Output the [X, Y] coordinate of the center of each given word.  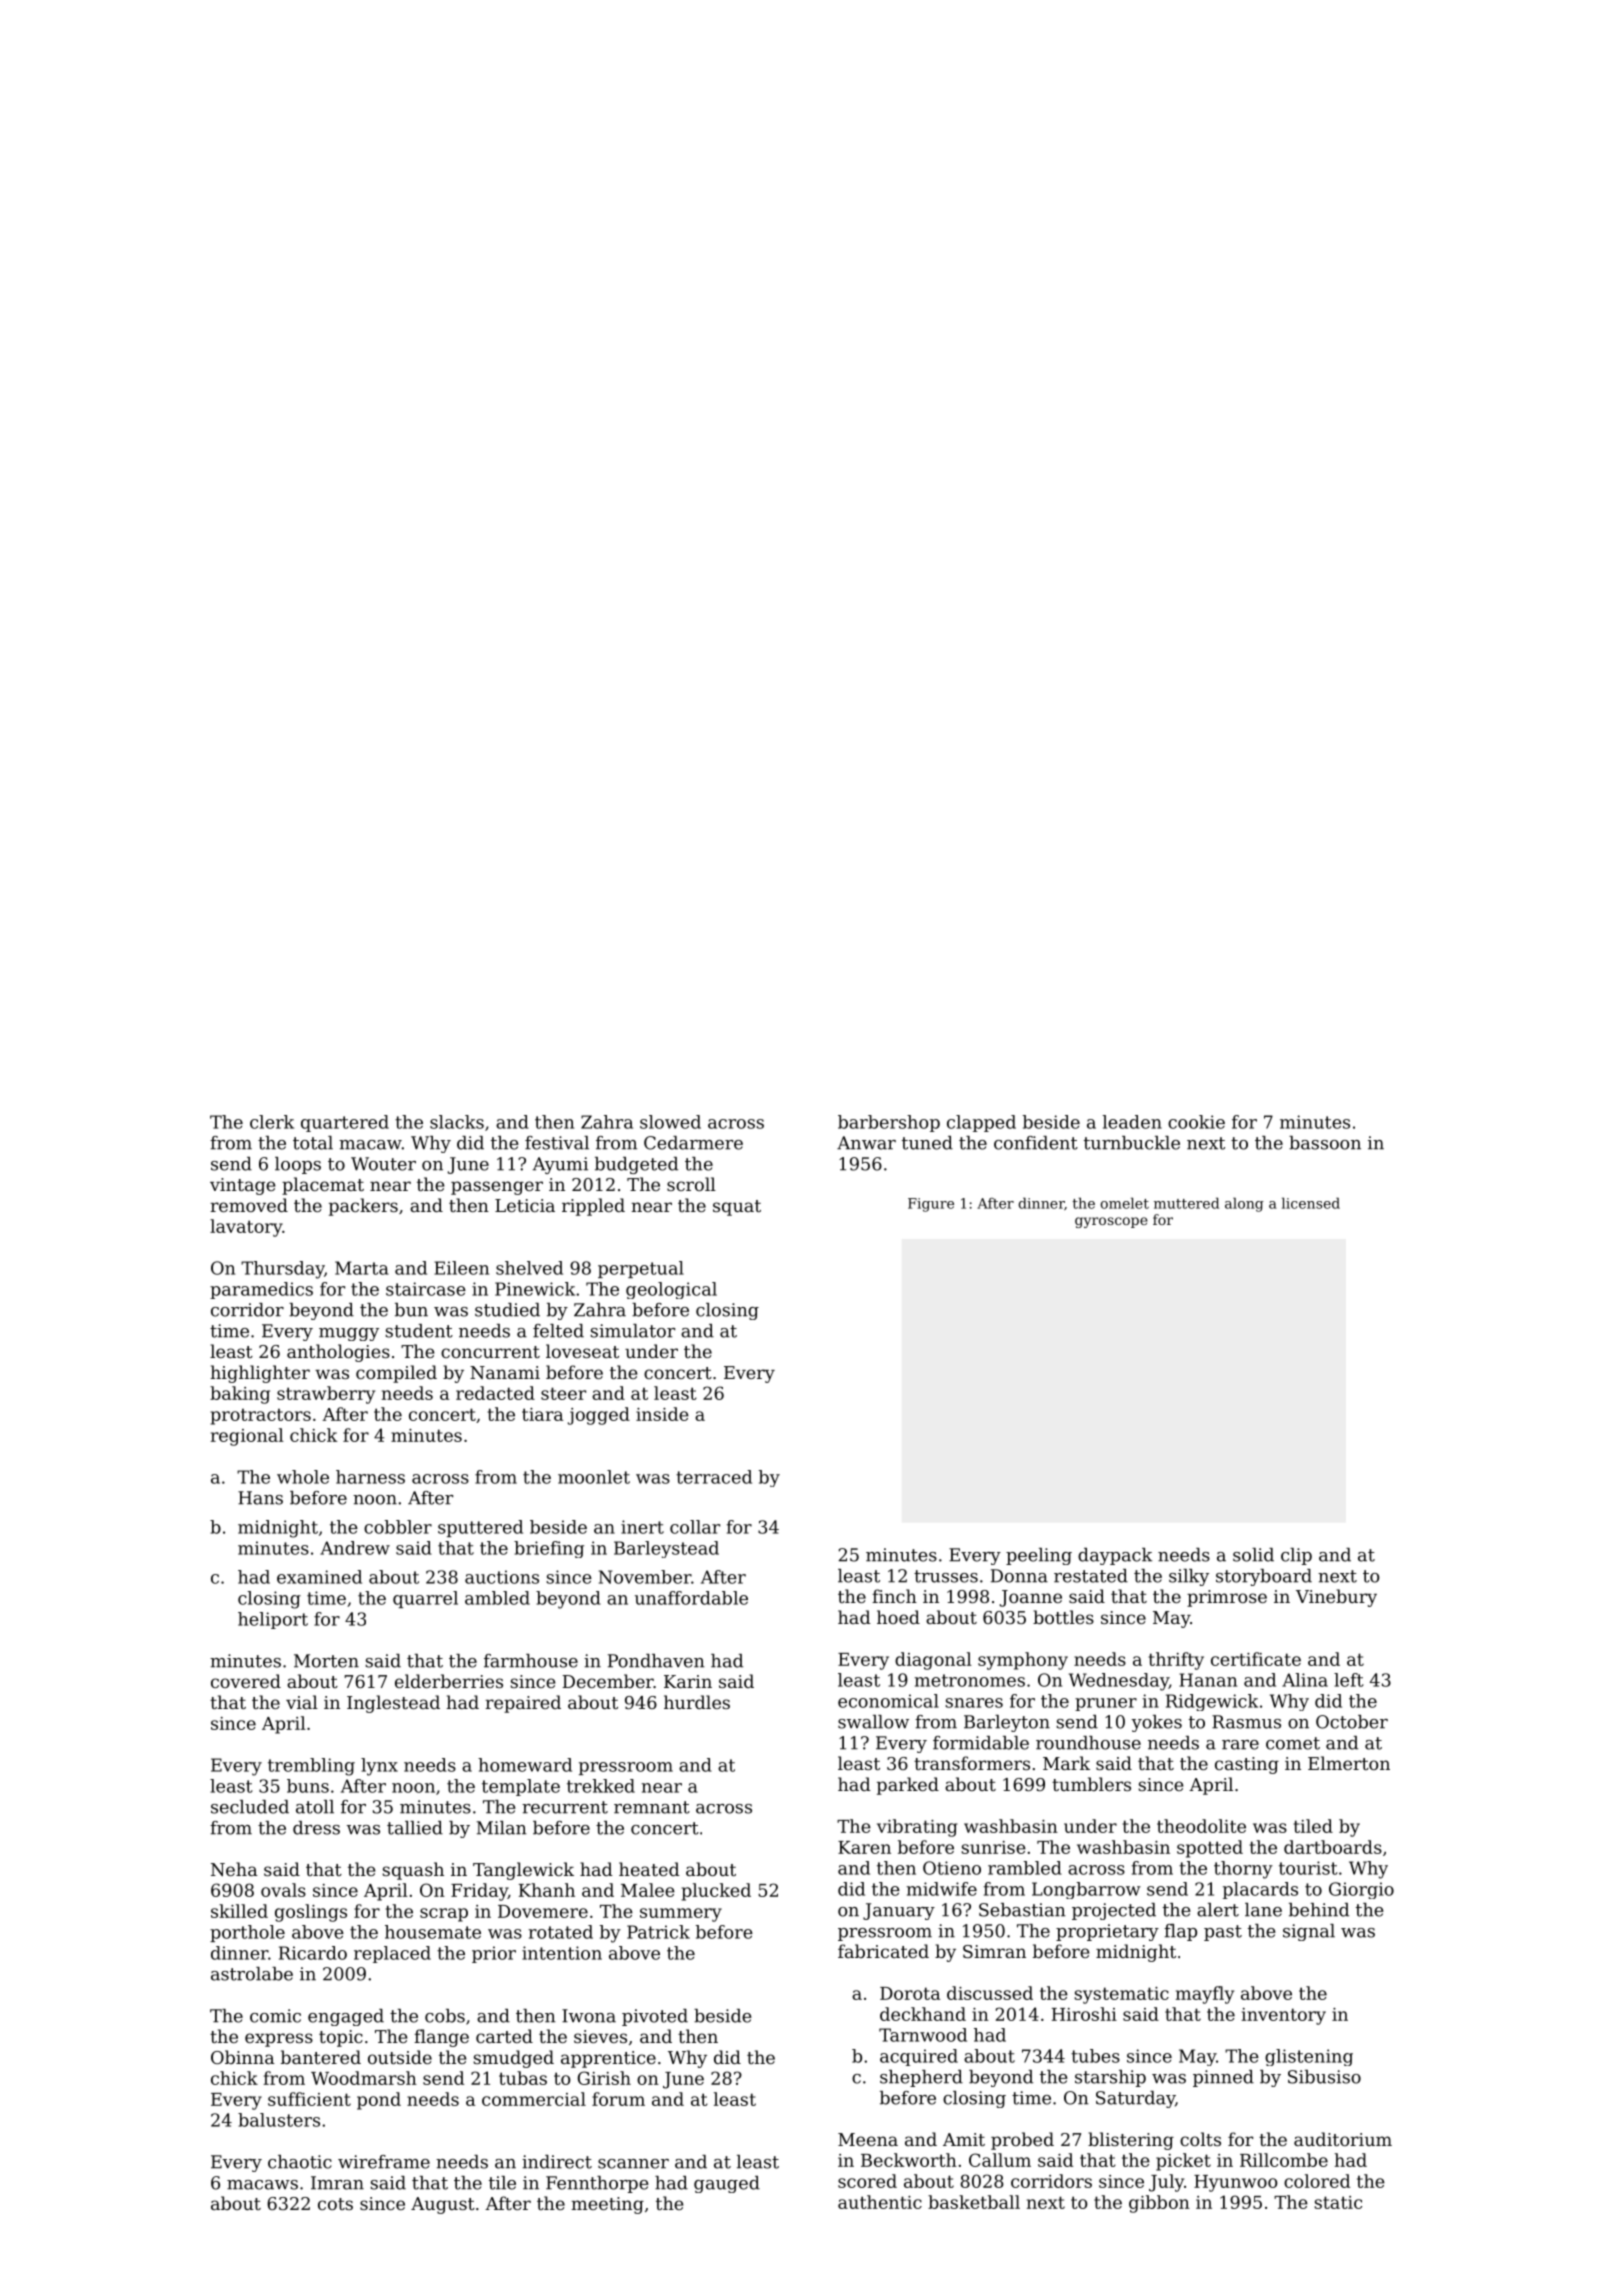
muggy [349, 1334]
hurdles [697, 1702]
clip [1296, 1556]
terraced [714, 1477]
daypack [1115, 1556]
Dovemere [543, 1911]
